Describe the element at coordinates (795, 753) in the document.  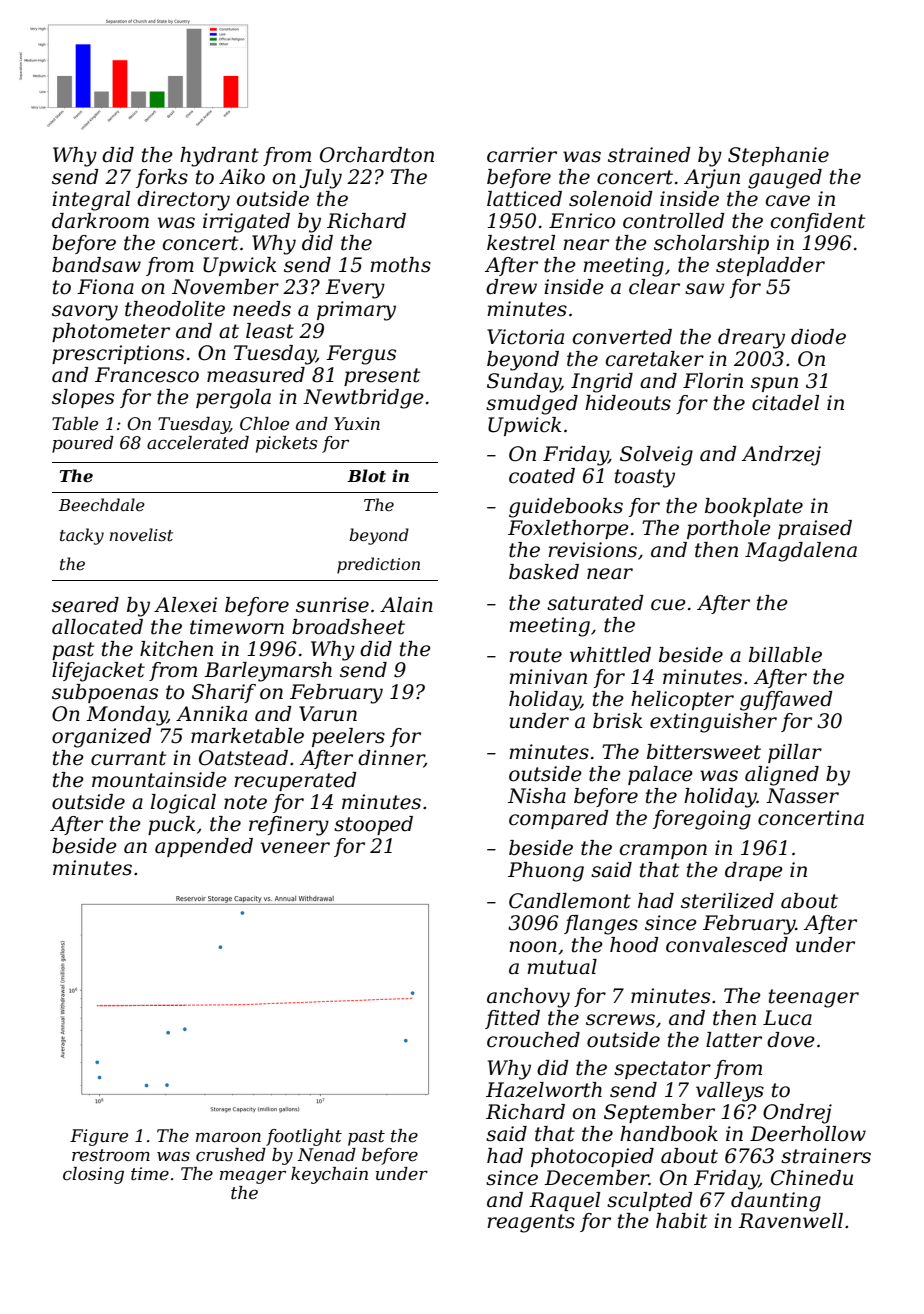
I see `pillar` at that location.
